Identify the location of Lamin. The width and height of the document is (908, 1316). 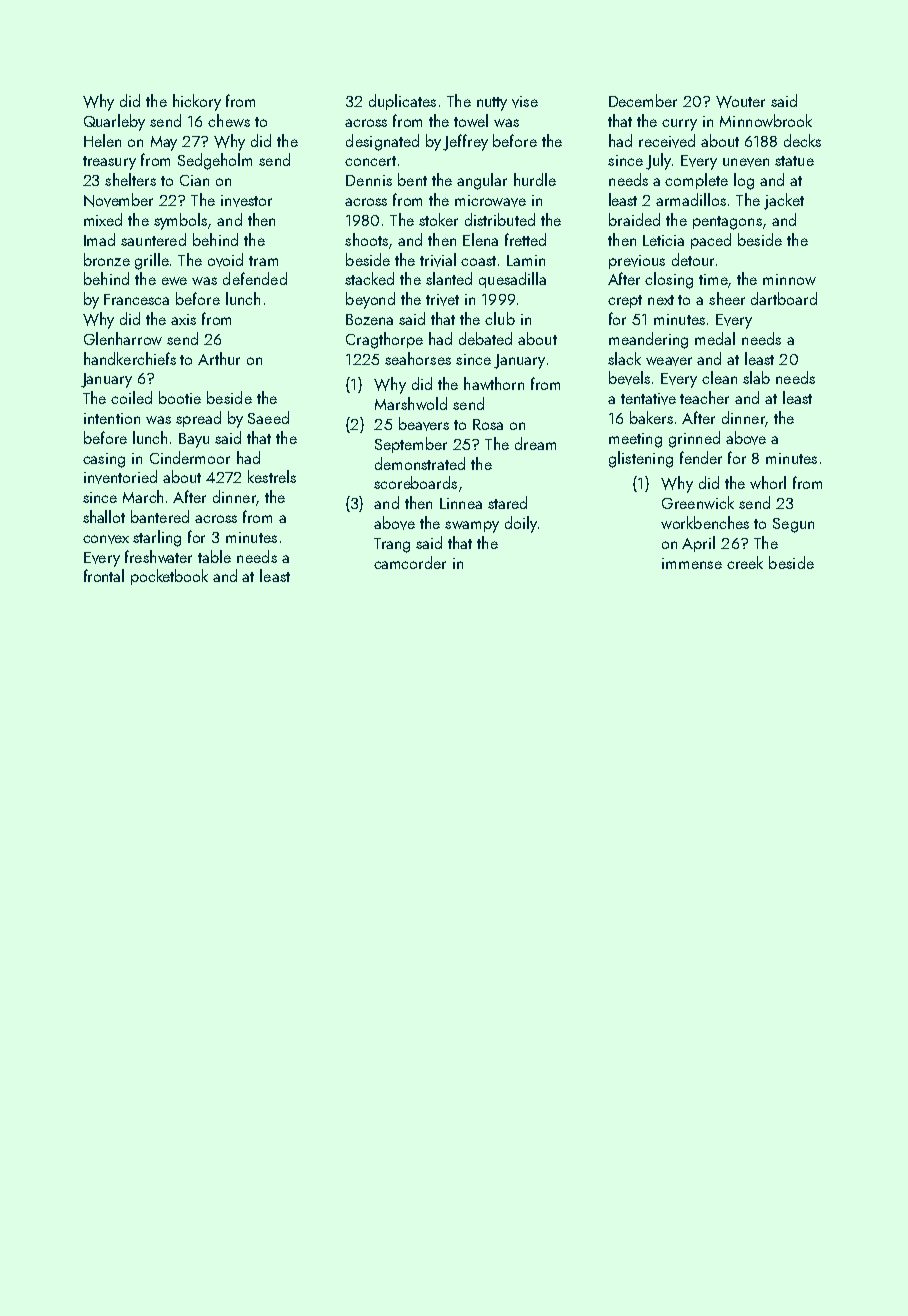
(526, 260).
